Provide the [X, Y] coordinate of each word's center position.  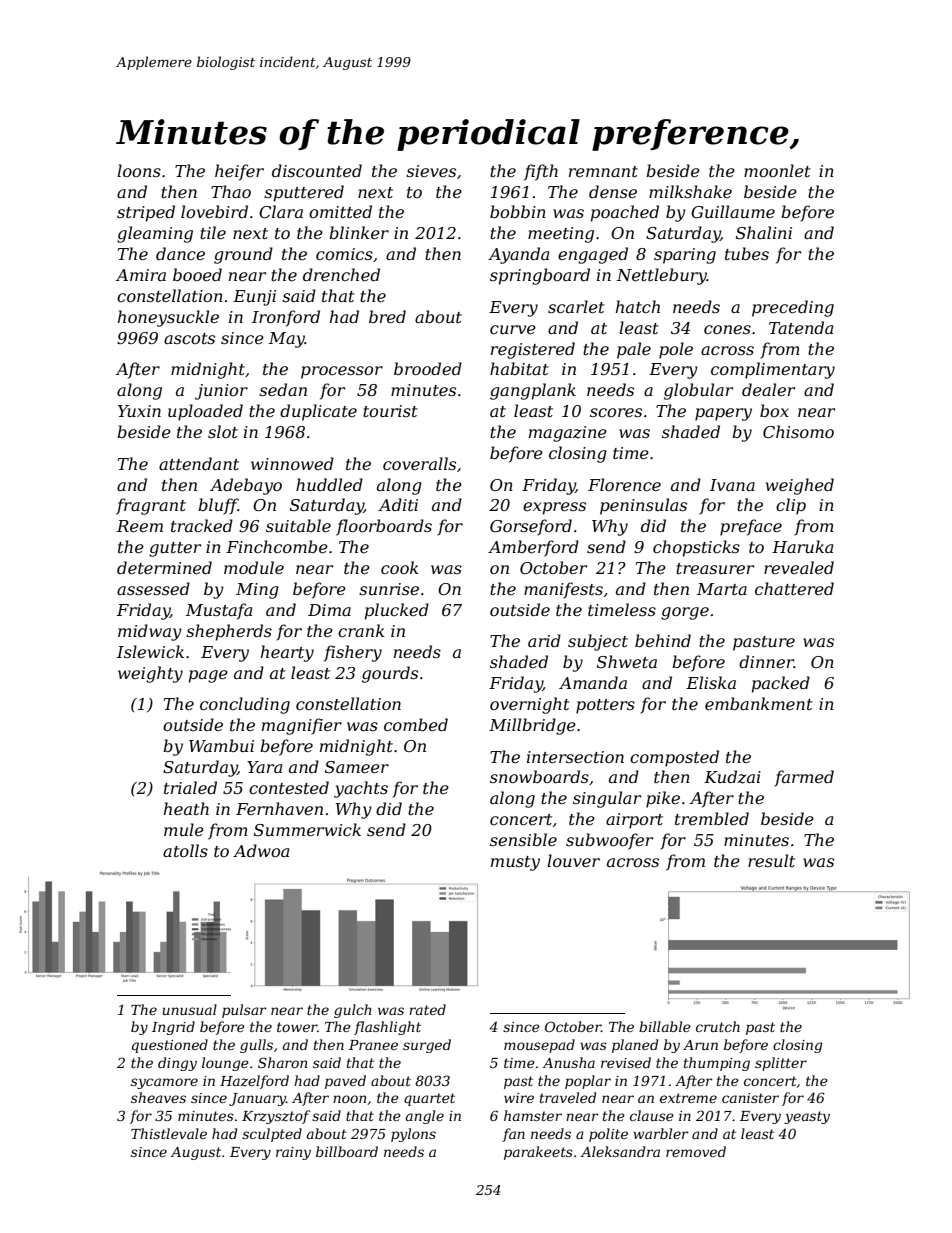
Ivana [732, 485]
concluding [245, 705]
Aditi [398, 504]
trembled [712, 818]
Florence [624, 484]
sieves [431, 171]
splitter [781, 1064]
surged [427, 1046]
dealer [768, 389]
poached [625, 213]
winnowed [292, 463]
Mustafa [219, 611]
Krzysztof [276, 1117]
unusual [190, 1009]
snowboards [539, 776]
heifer [239, 172]
